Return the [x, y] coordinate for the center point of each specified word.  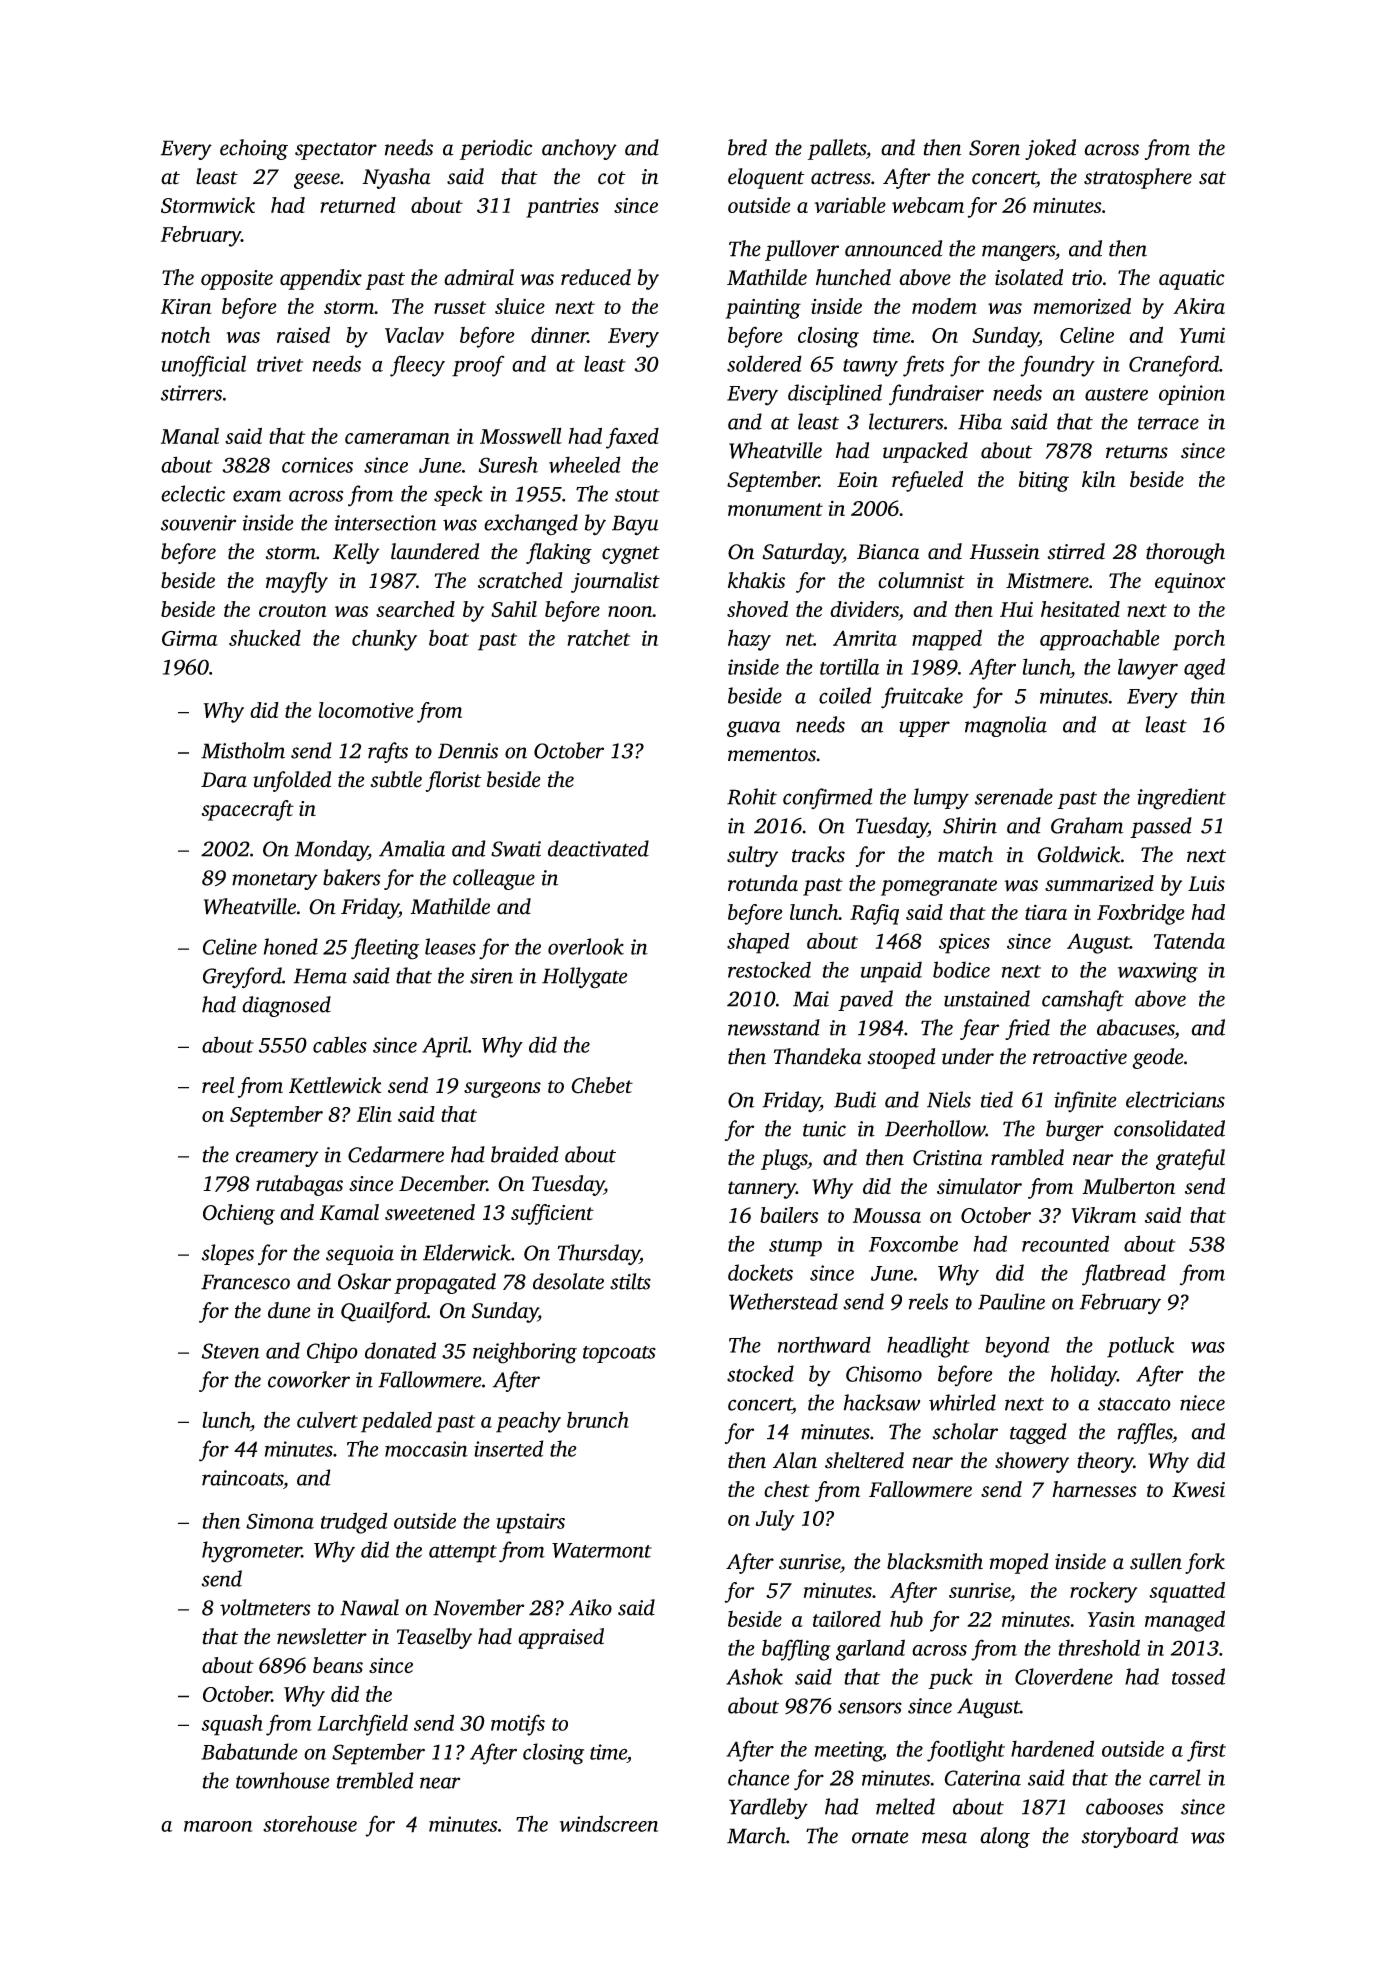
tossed [1198, 1676]
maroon [218, 1826]
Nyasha [396, 178]
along [1005, 1837]
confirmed [828, 798]
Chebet [602, 1085]
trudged [354, 1523]
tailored [847, 1618]
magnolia [1006, 726]
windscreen [609, 1823]
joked [1050, 149]
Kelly [356, 553]
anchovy [579, 149]
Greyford [242, 977]
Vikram [1104, 1215]
